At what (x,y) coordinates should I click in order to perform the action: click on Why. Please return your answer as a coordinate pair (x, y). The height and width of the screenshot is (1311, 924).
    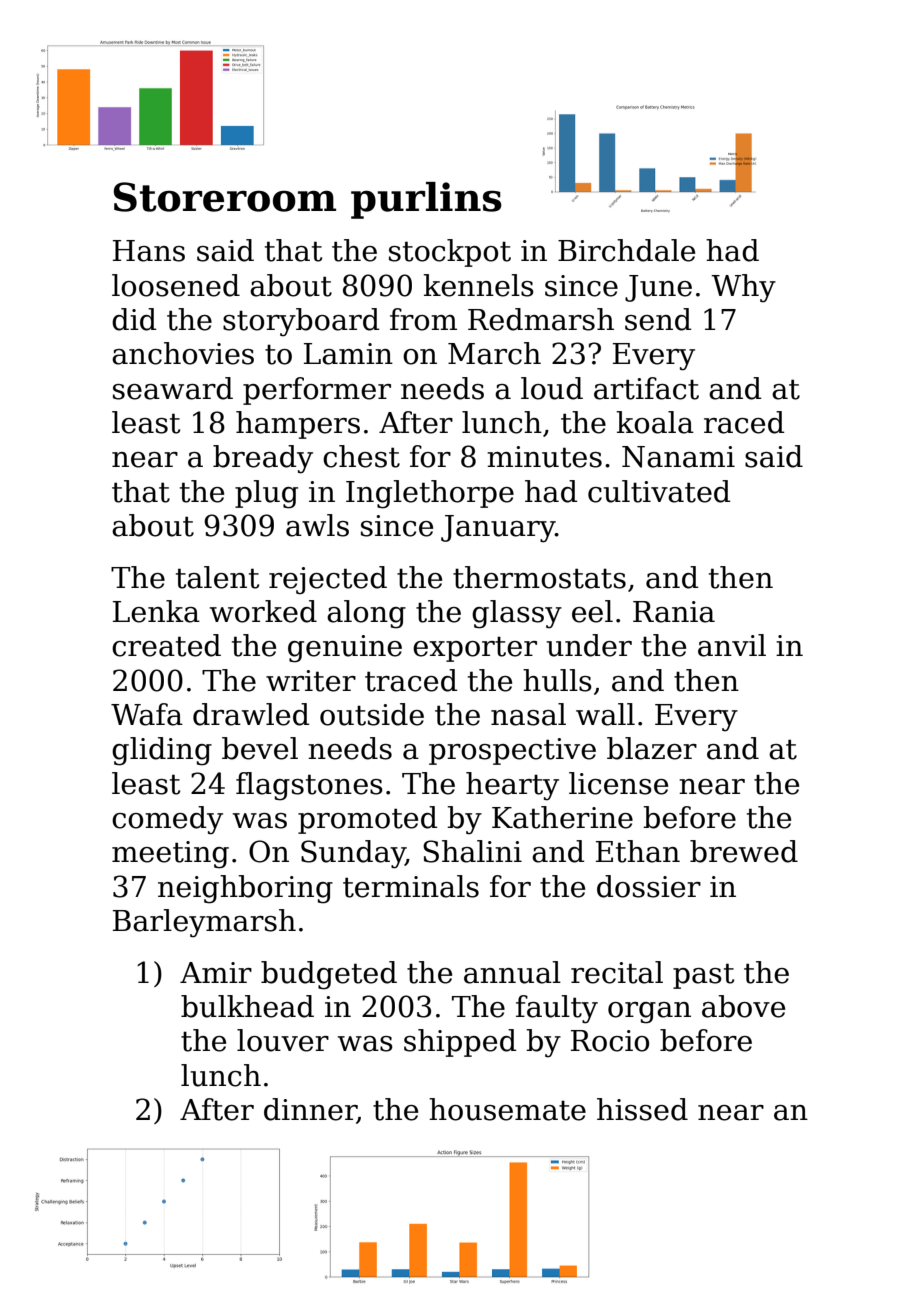
    Looking at the image, I should click on (743, 288).
